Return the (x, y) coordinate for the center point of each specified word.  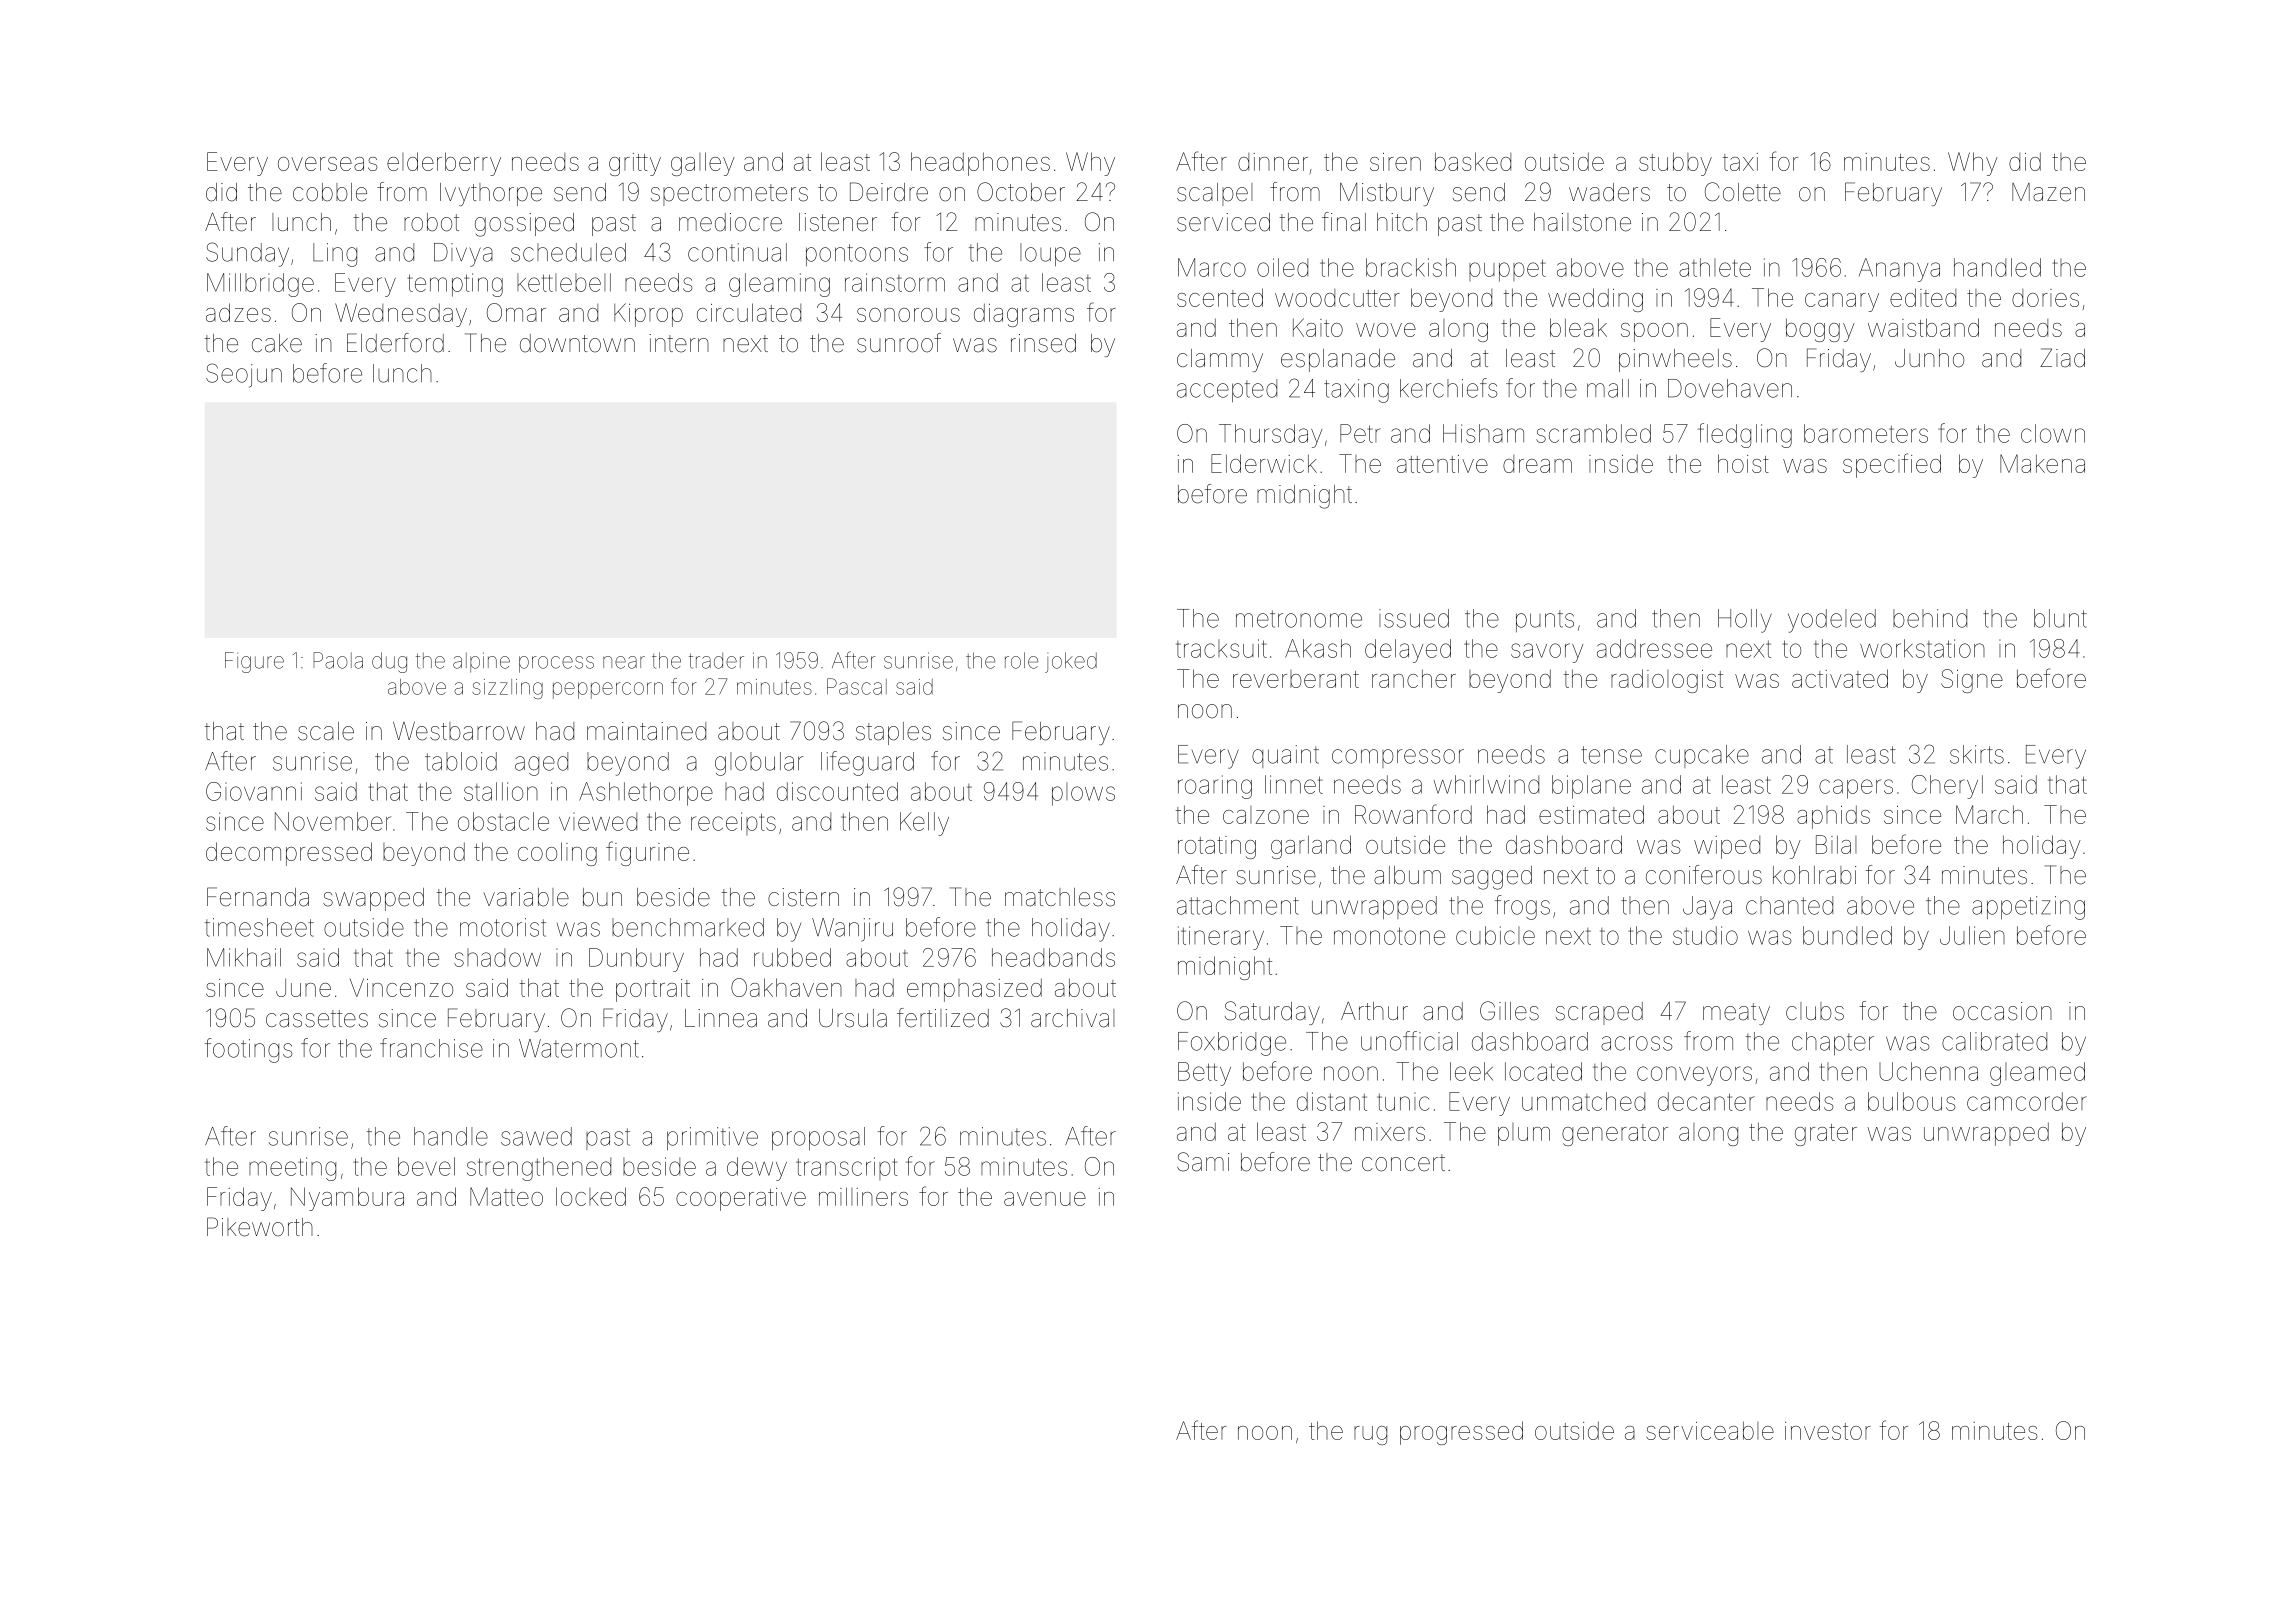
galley (703, 164)
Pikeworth (260, 1227)
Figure (254, 662)
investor (1828, 1431)
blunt (2060, 618)
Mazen (2048, 192)
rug (1370, 1435)
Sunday (247, 254)
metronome (1299, 619)
